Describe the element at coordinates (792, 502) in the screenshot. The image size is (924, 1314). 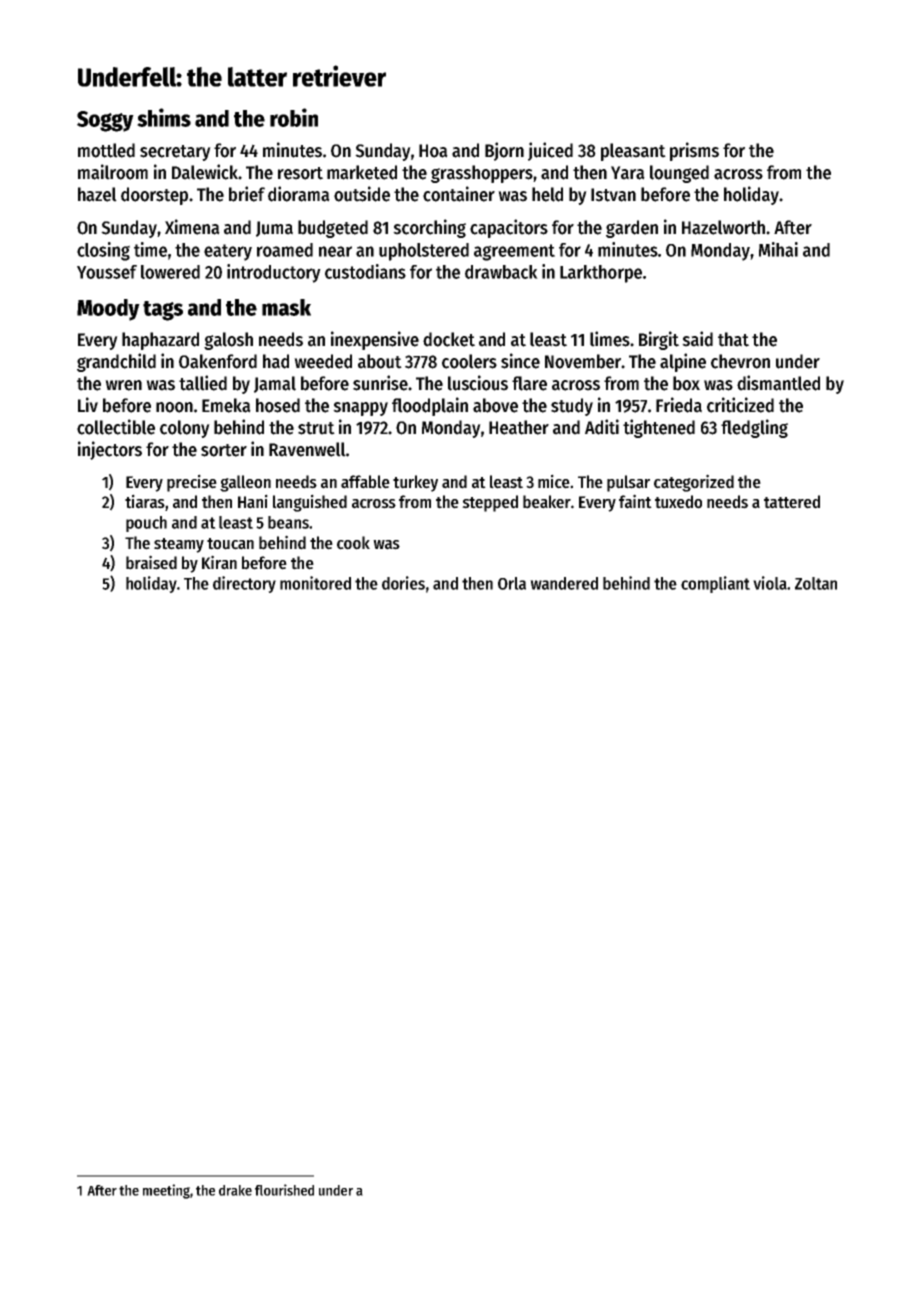
I see `tattered` at that location.
